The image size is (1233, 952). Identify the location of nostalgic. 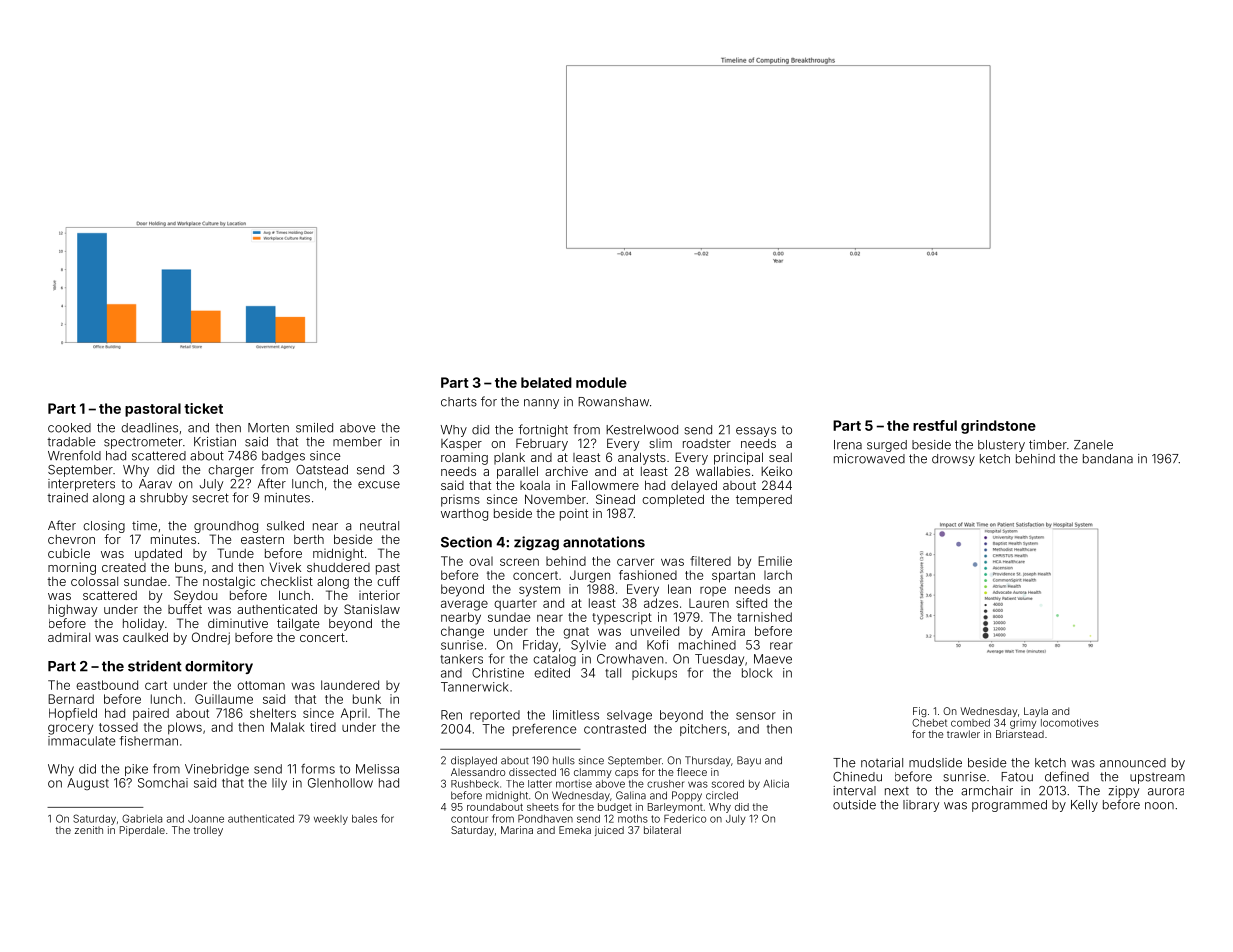
(229, 582).
